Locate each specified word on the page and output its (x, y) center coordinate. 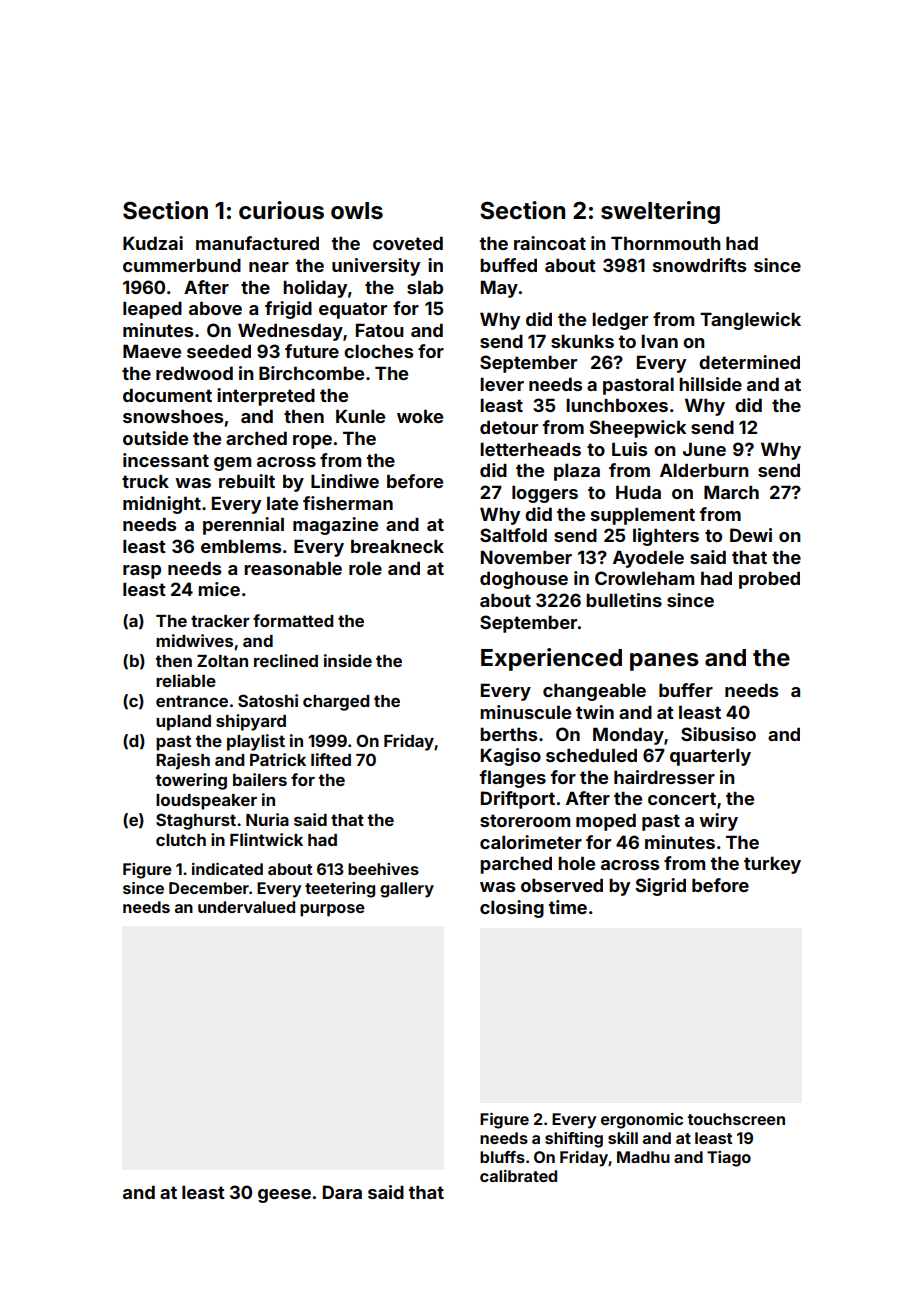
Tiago (729, 1159)
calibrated (518, 1176)
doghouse (524, 580)
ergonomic (642, 1121)
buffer (686, 690)
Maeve (152, 351)
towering (191, 781)
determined (749, 362)
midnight (162, 505)
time (567, 907)
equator (353, 310)
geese (284, 1196)
